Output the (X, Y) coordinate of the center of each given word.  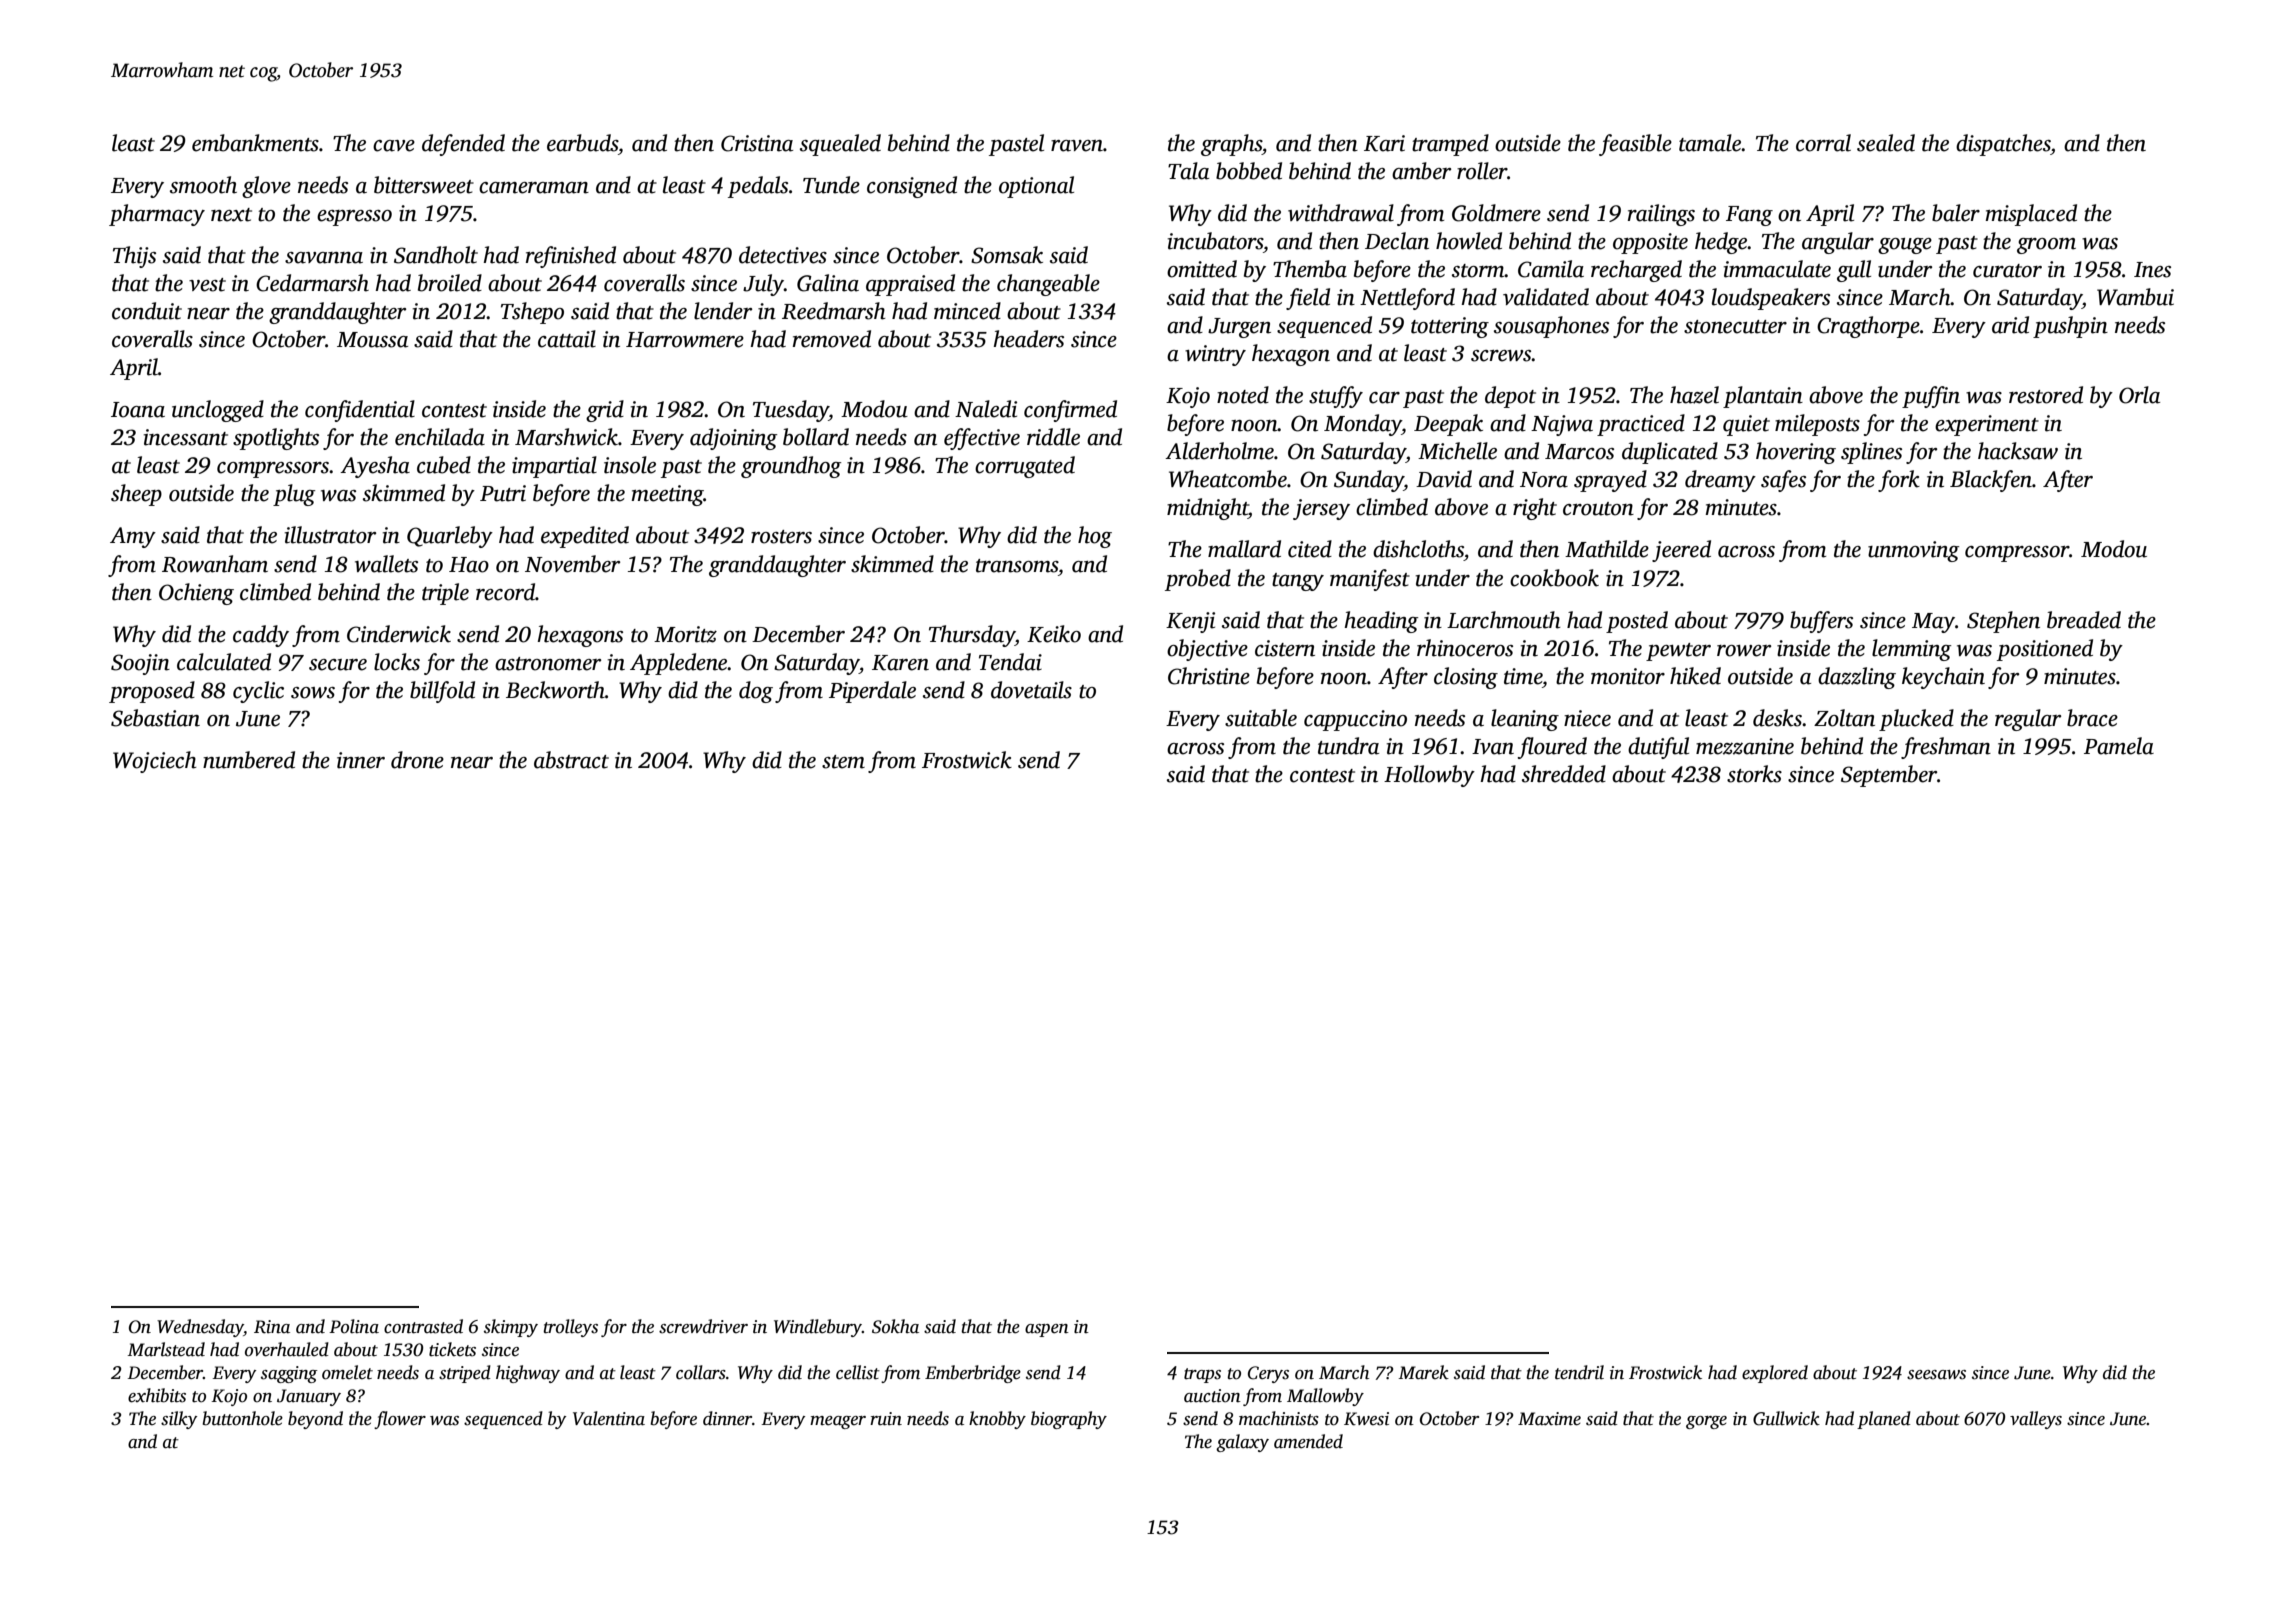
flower (400, 1420)
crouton (1598, 509)
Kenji (1190, 622)
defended (463, 145)
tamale (1710, 143)
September (1889, 776)
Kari (1384, 143)
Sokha (895, 1326)
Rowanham (215, 564)
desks (1777, 718)
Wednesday (200, 1328)
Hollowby (1429, 776)
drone (417, 760)
